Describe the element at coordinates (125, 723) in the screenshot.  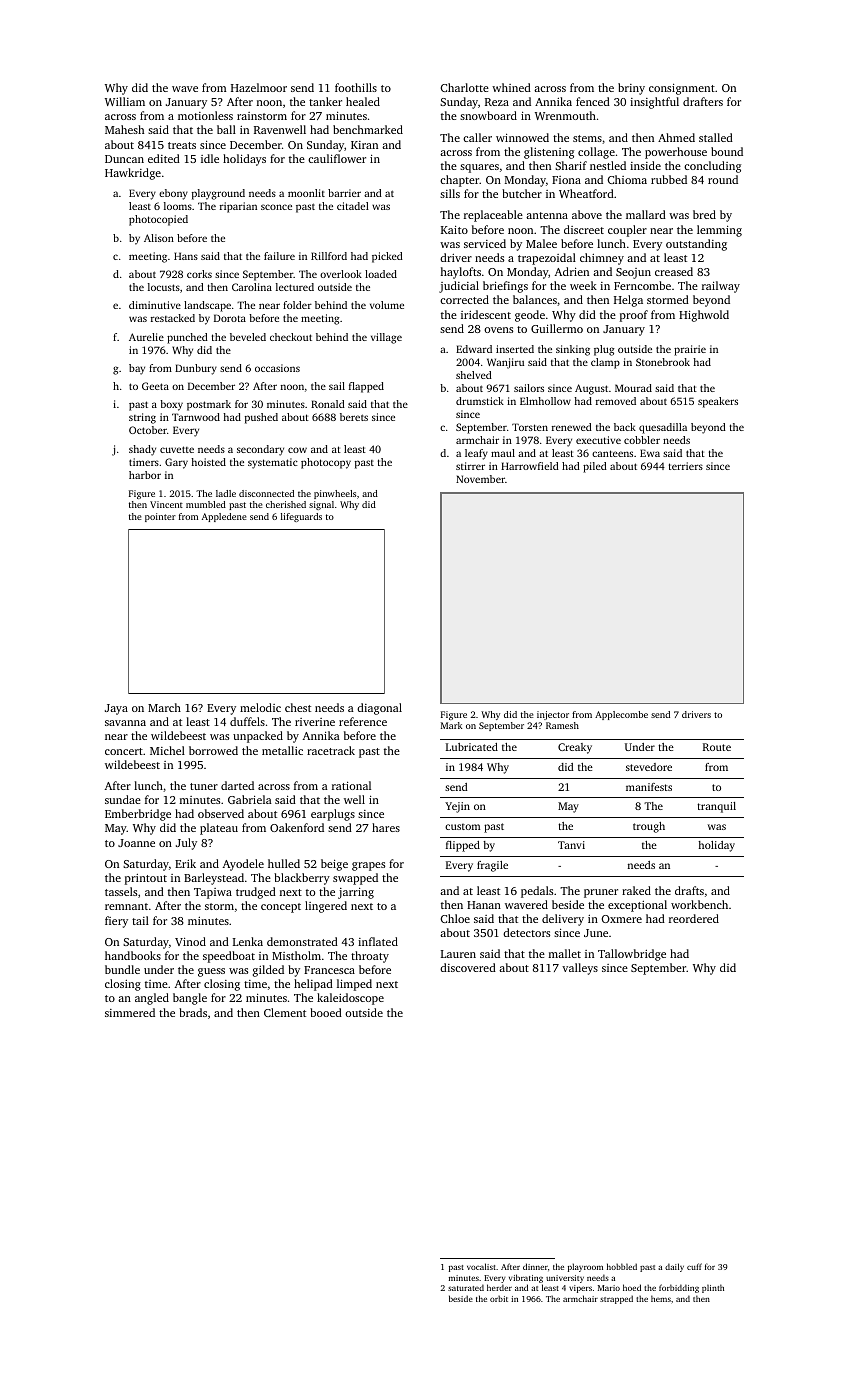
I see `savanna` at that location.
